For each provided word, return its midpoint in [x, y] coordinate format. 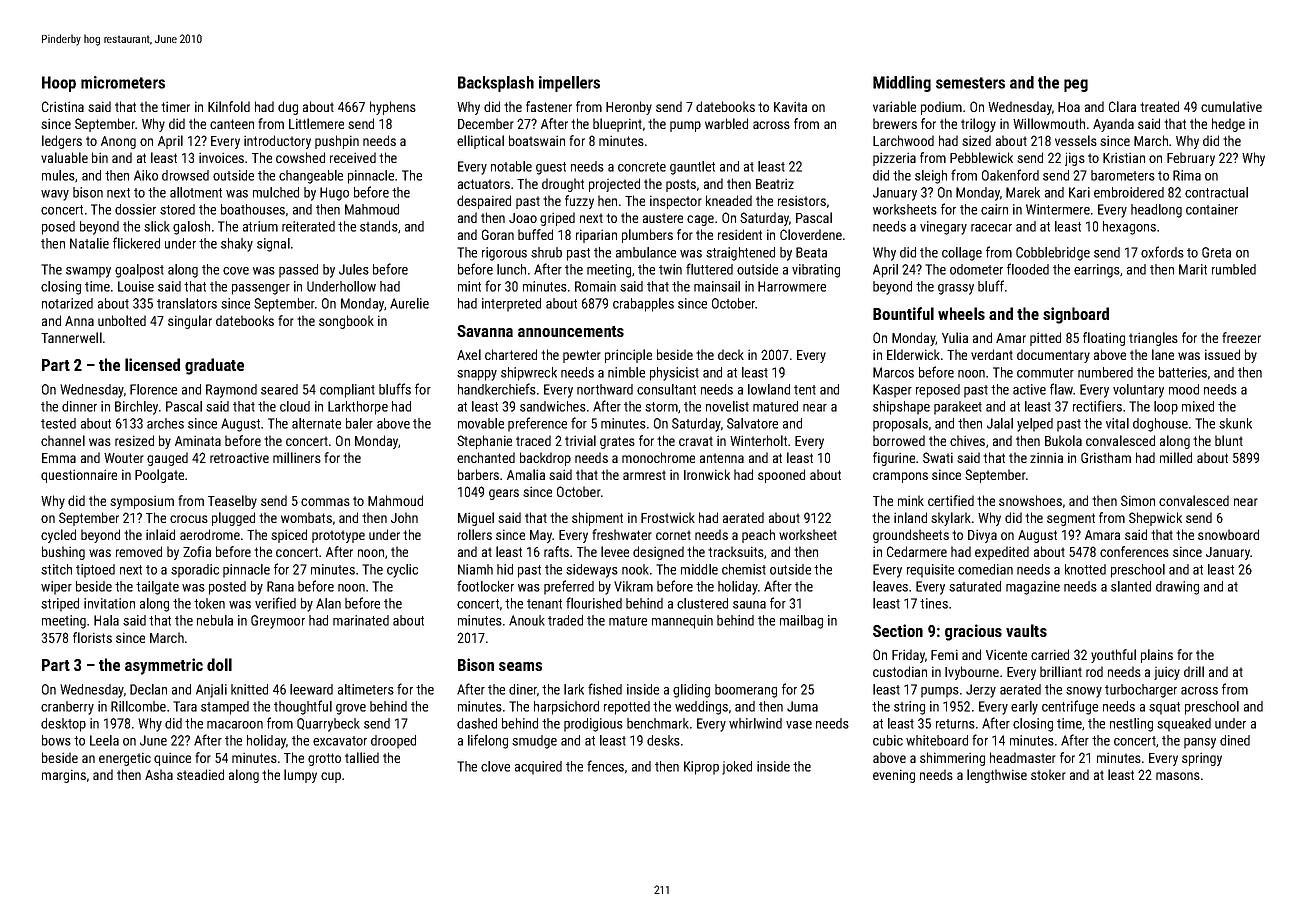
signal [273, 245]
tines [934, 603]
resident [740, 234]
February [1191, 159]
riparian [596, 236]
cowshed [300, 157]
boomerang [746, 691]
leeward [311, 689]
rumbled [1234, 269]
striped [60, 605]
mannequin [682, 622]
